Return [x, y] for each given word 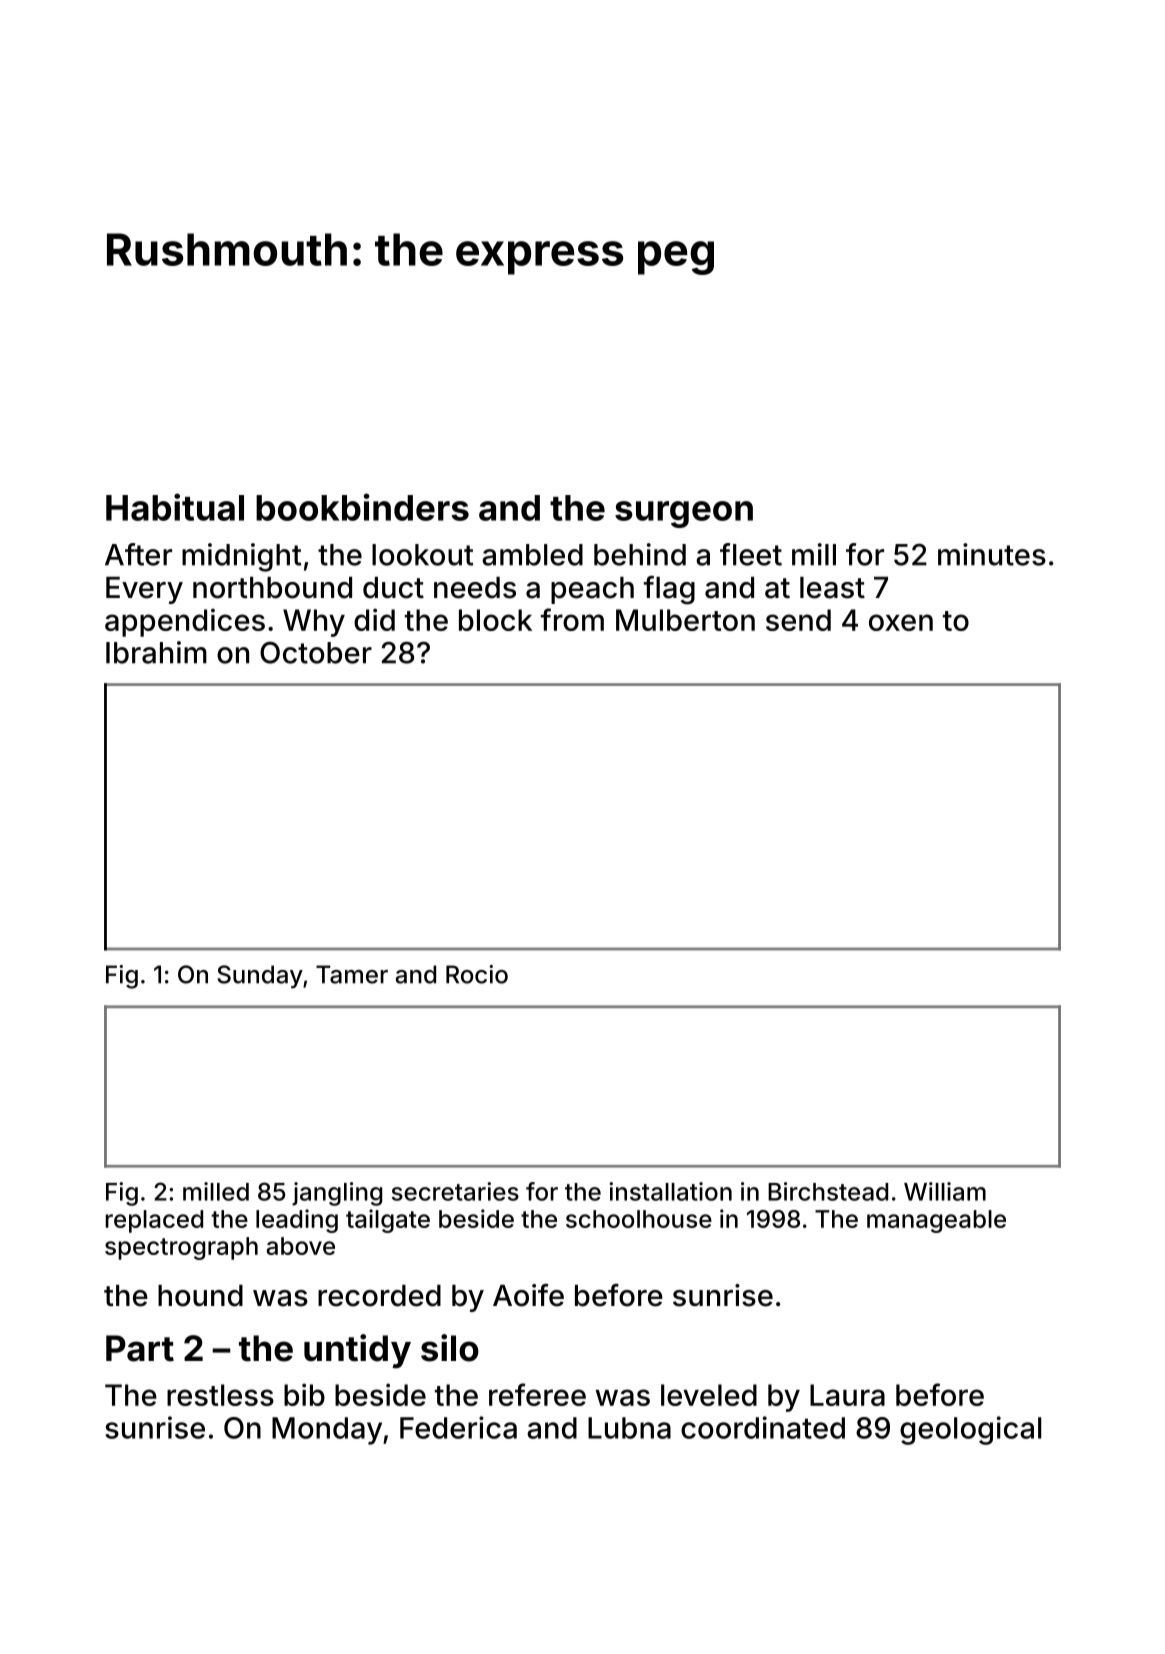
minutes [992, 554]
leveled [709, 1395]
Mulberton [685, 620]
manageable [936, 1221]
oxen [901, 622]
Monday [327, 1431]
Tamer [352, 974]
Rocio [477, 974]
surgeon [684, 514]
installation [670, 1191]
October [316, 652]
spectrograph [181, 1248]
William [945, 1191]
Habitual [175, 507]
